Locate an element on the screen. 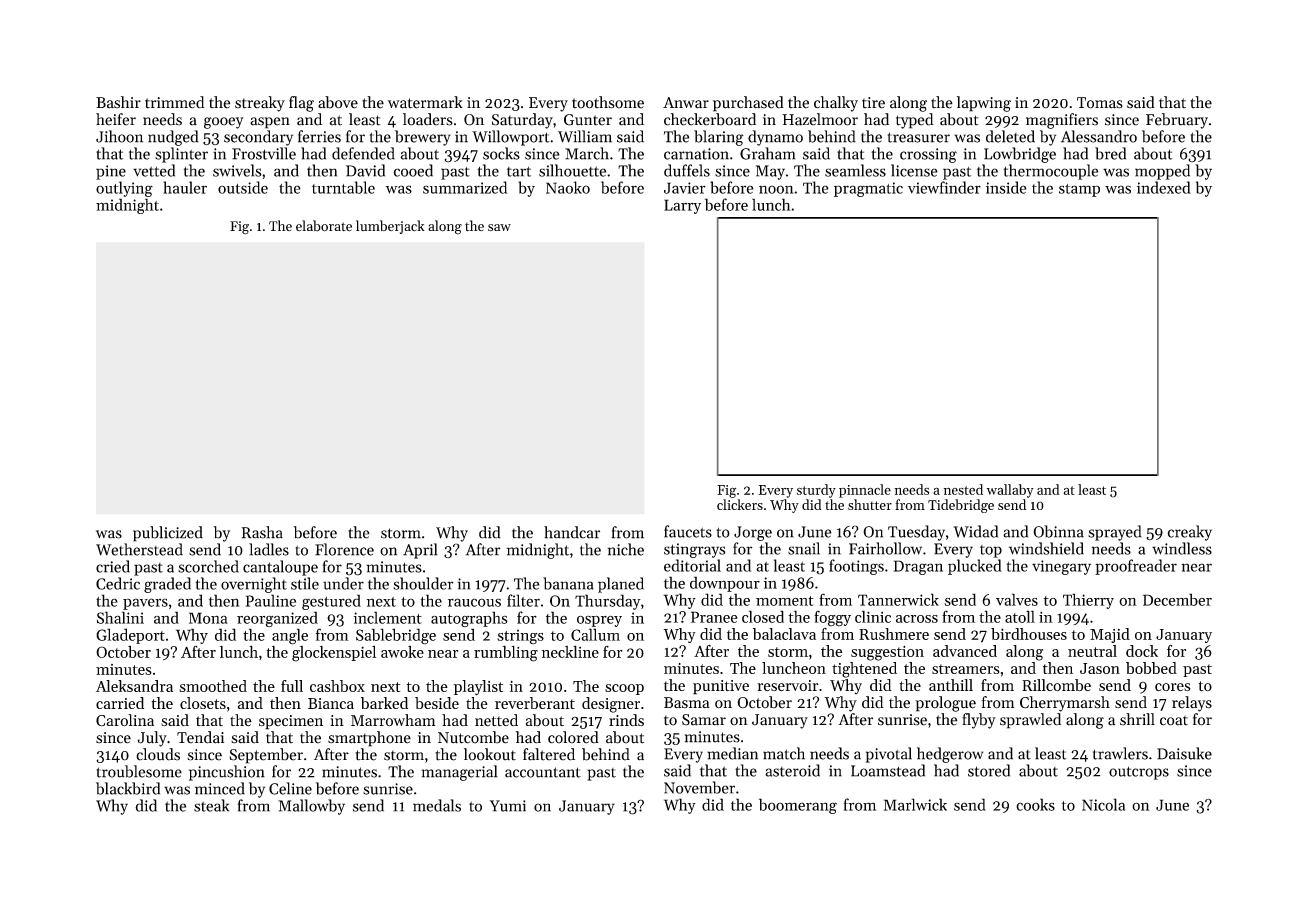 The height and width of the screenshot is (924, 1308). blackbird is located at coordinates (128, 788).
